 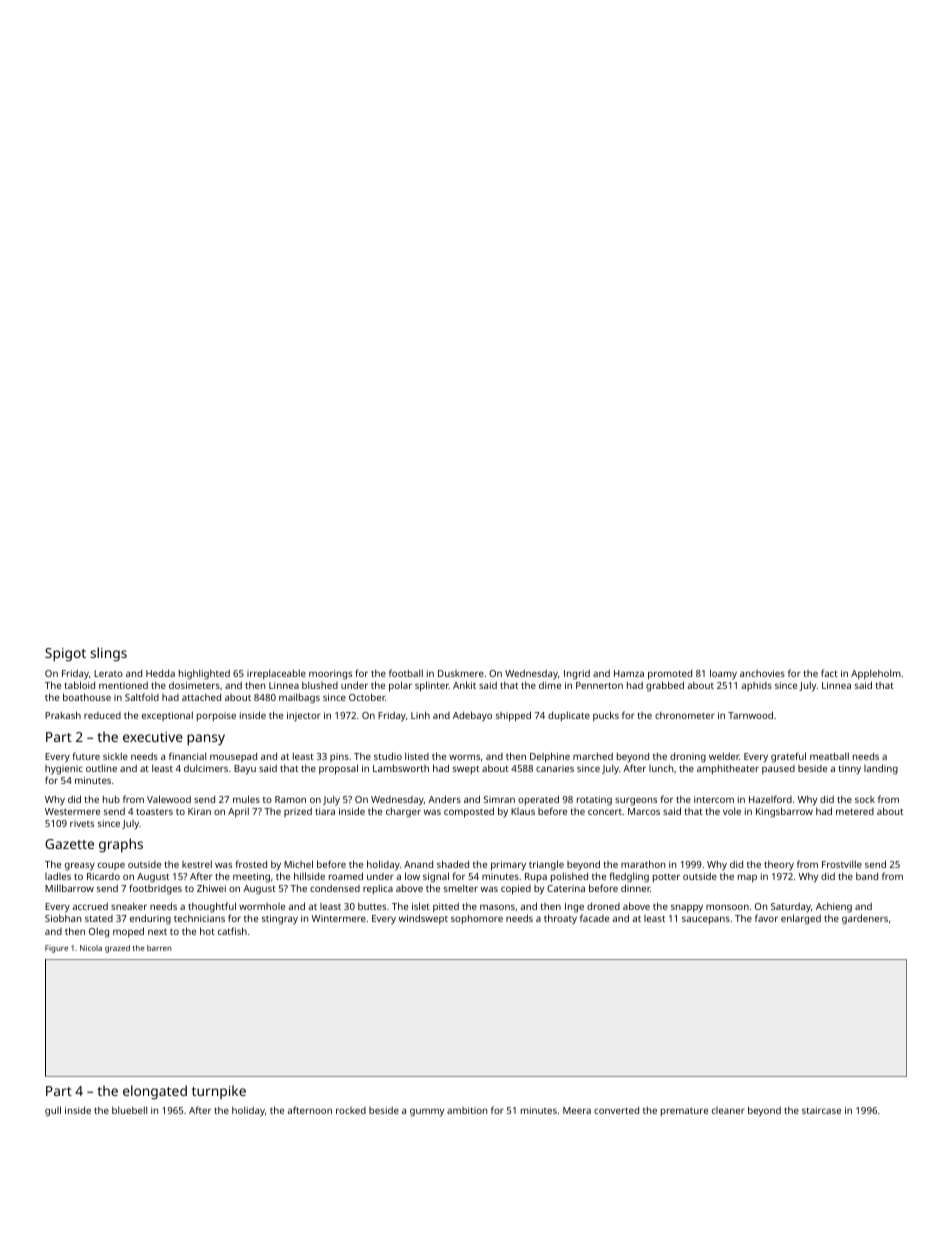 I want to click on elongated, so click(x=155, y=1092).
